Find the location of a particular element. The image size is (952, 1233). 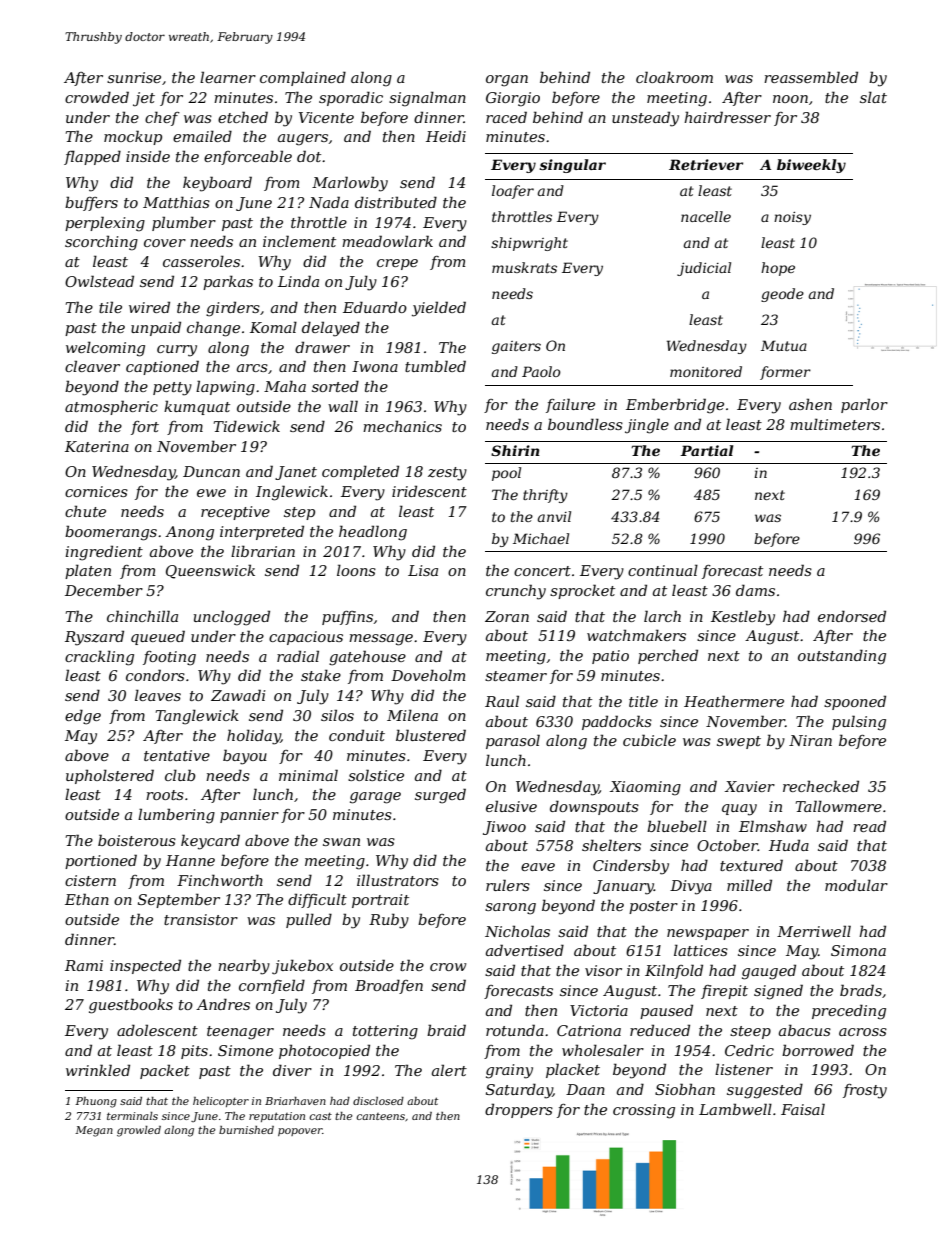

popover is located at coordinates (300, 1132).
